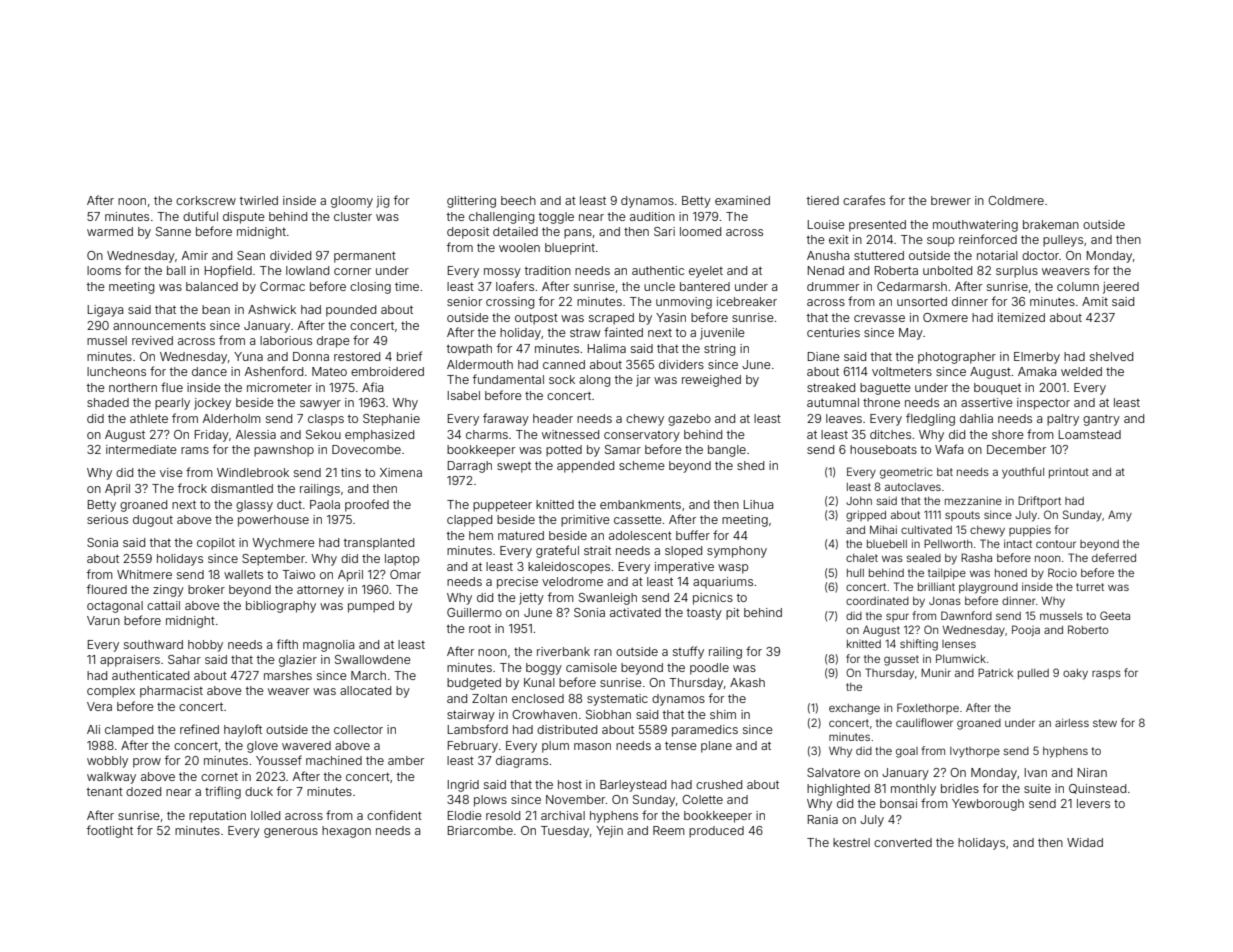 The width and height of the screenshot is (1233, 952). I want to click on velodrome, so click(572, 581).
